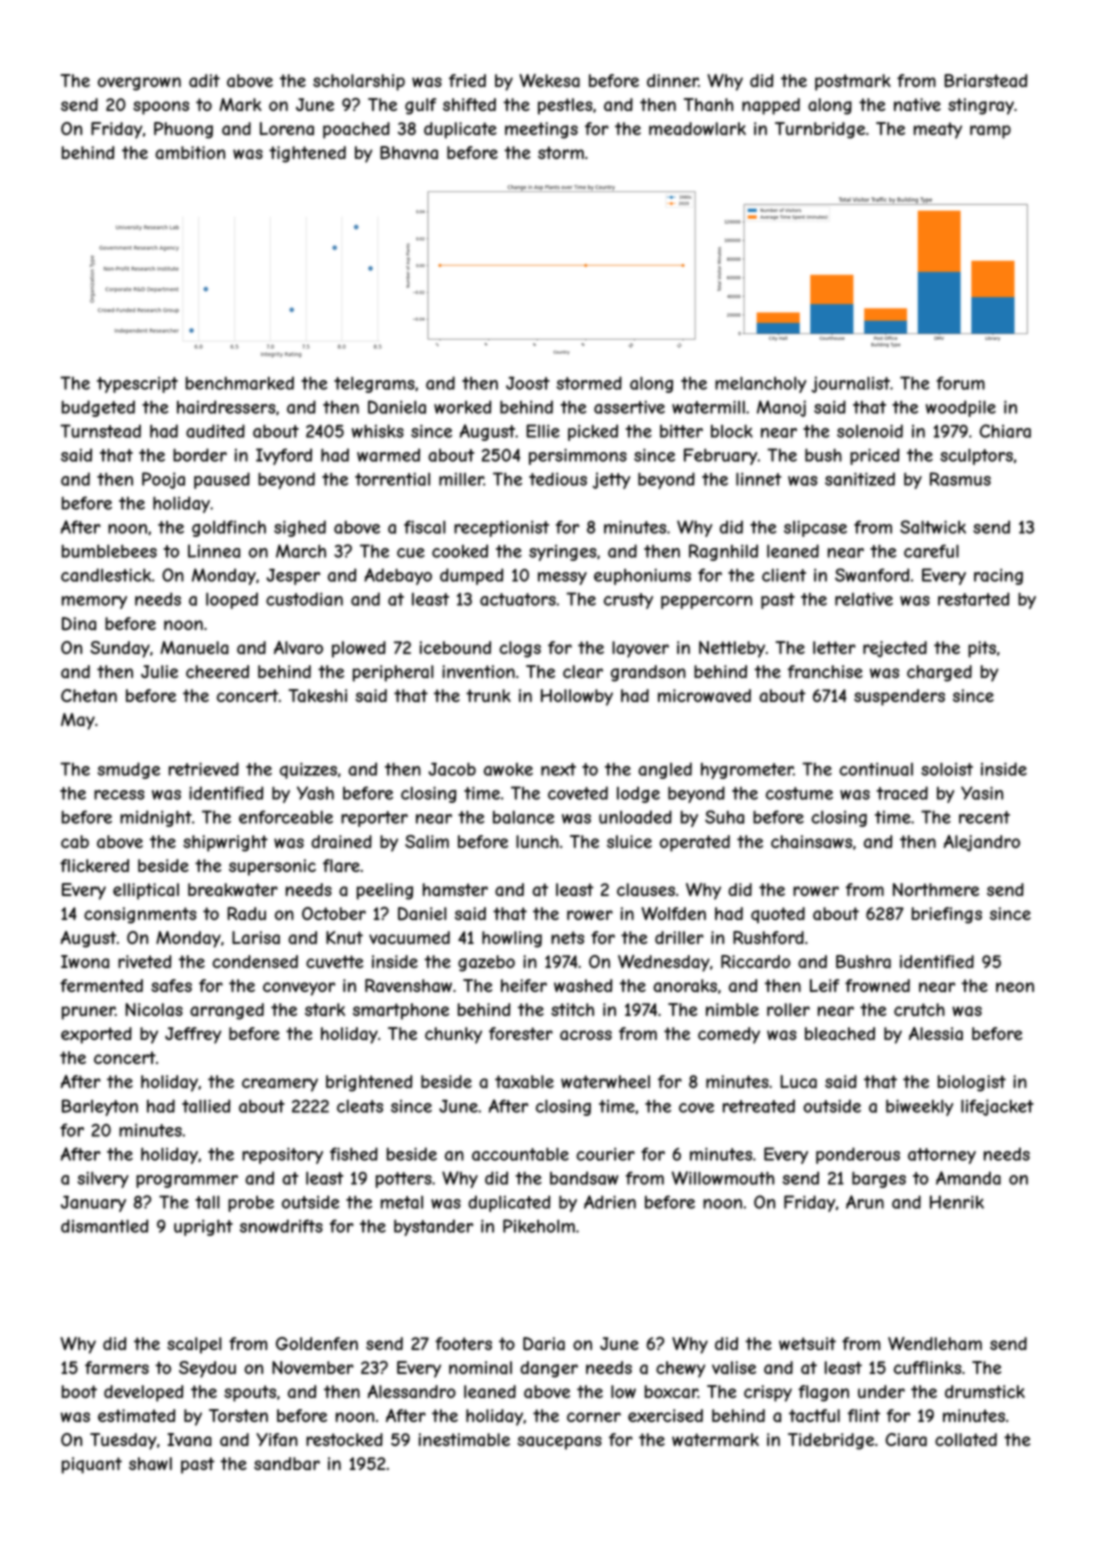  I want to click on Willowmouth, so click(723, 1178).
